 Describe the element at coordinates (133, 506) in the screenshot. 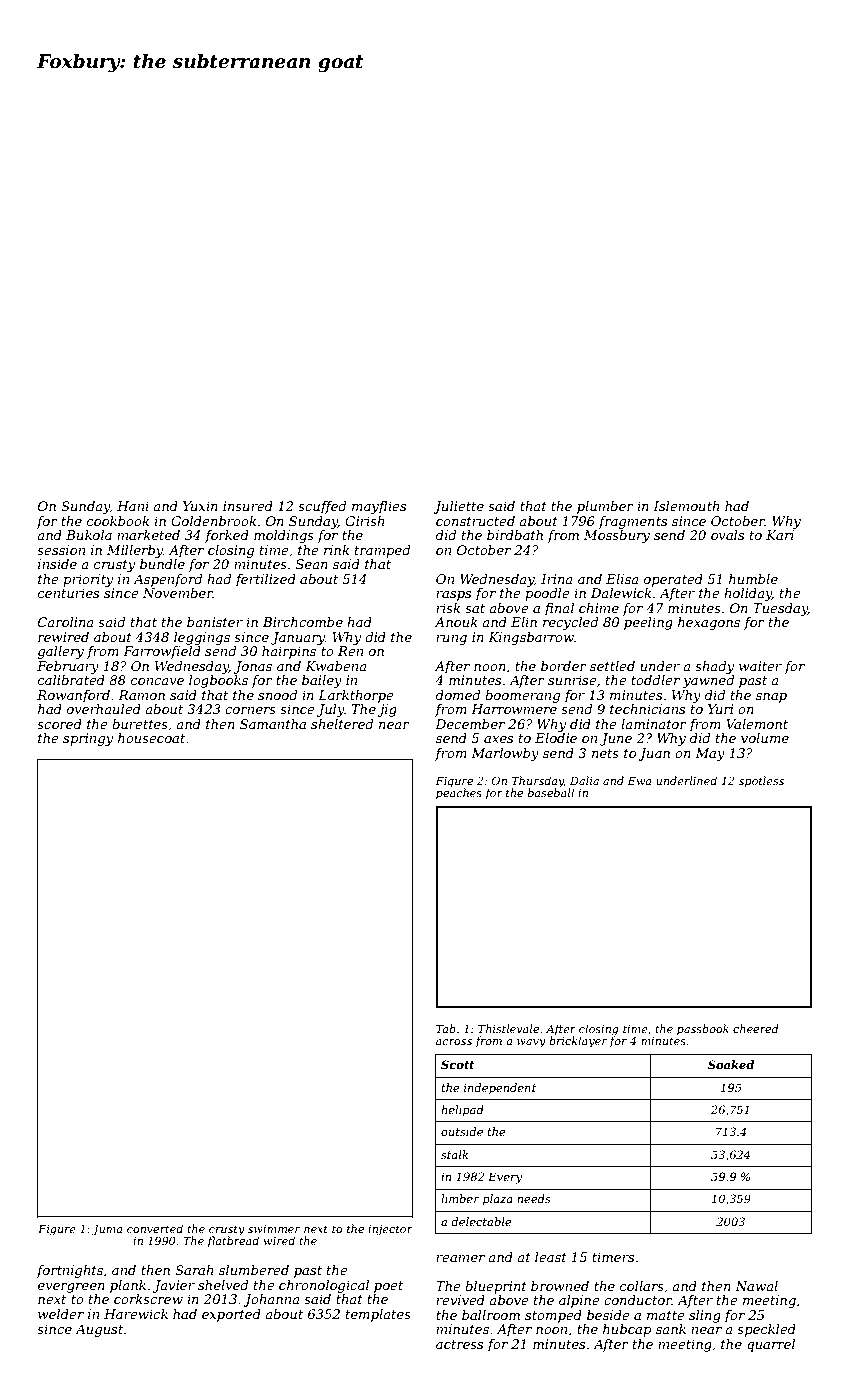

I see `Hani` at that location.
